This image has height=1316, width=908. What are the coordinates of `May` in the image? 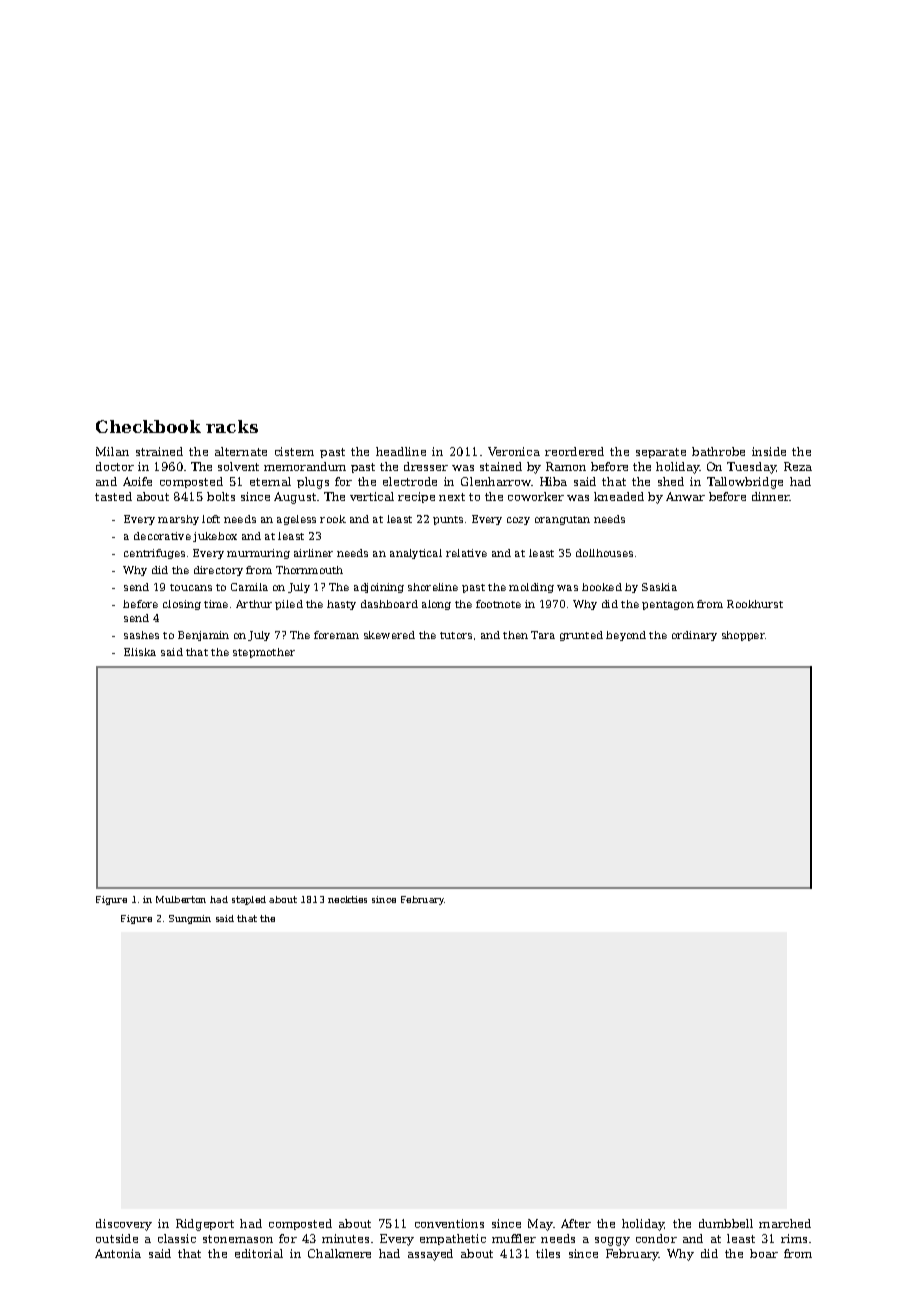 It's located at (540, 1225).
